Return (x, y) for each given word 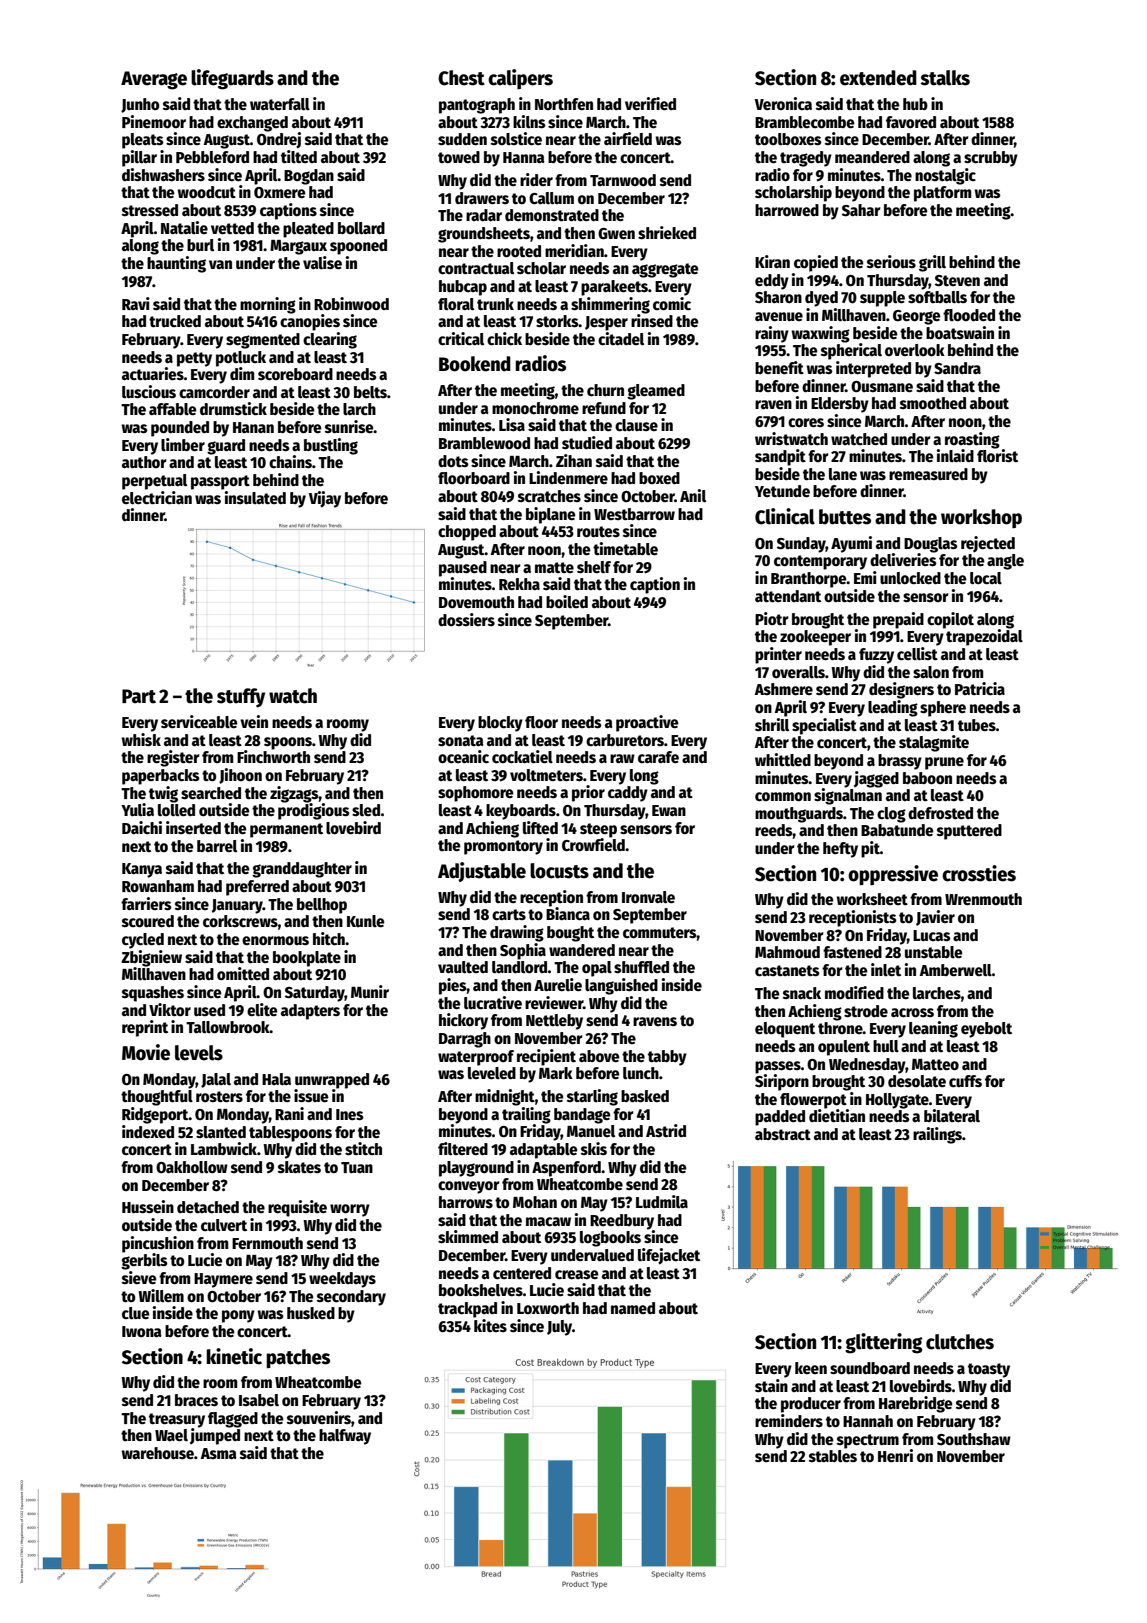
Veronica (783, 103)
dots (453, 461)
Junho (140, 105)
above (599, 1056)
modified (854, 992)
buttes (845, 517)
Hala (276, 1079)
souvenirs (319, 1417)
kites (490, 1325)
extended (878, 78)
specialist (824, 726)
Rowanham (158, 886)
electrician (157, 498)
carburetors (625, 740)
